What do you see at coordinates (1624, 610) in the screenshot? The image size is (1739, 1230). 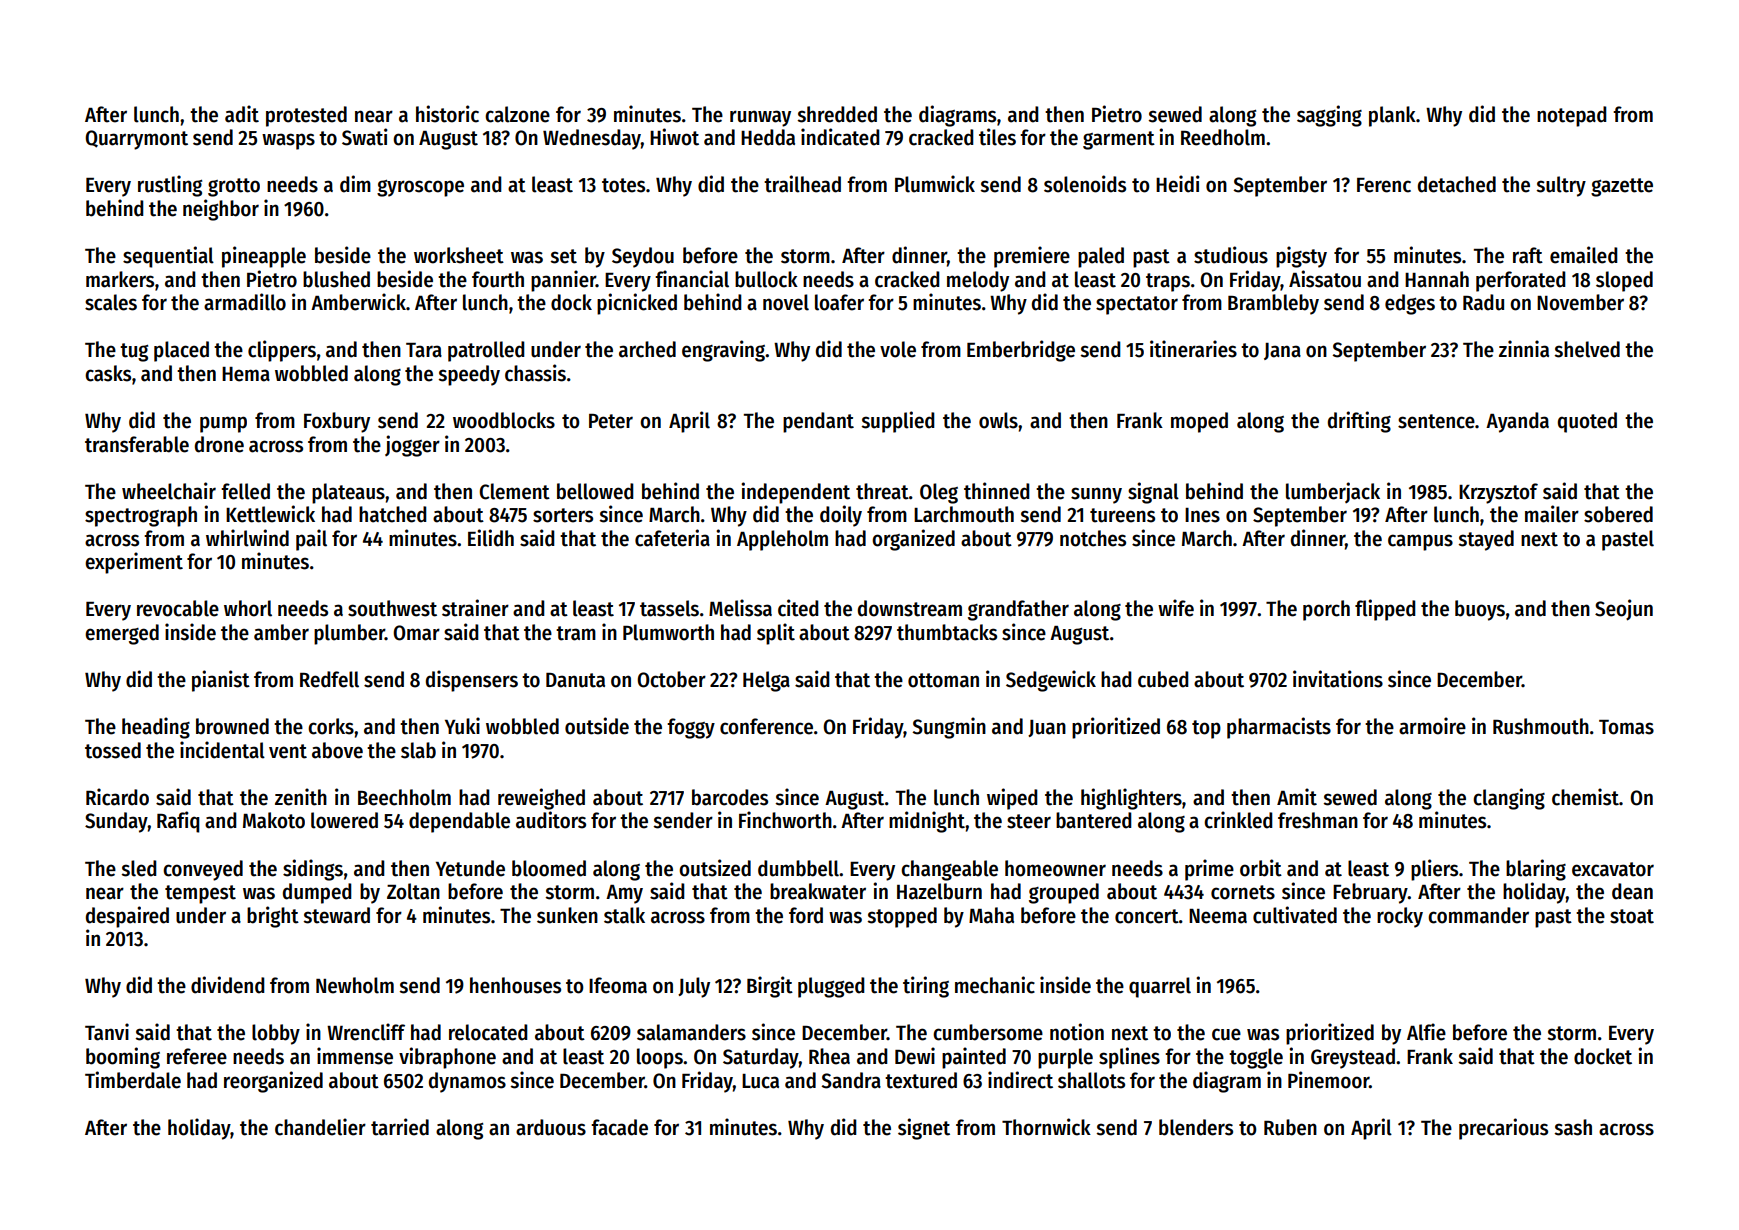 I see `Seojun` at bounding box center [1624, 610].
